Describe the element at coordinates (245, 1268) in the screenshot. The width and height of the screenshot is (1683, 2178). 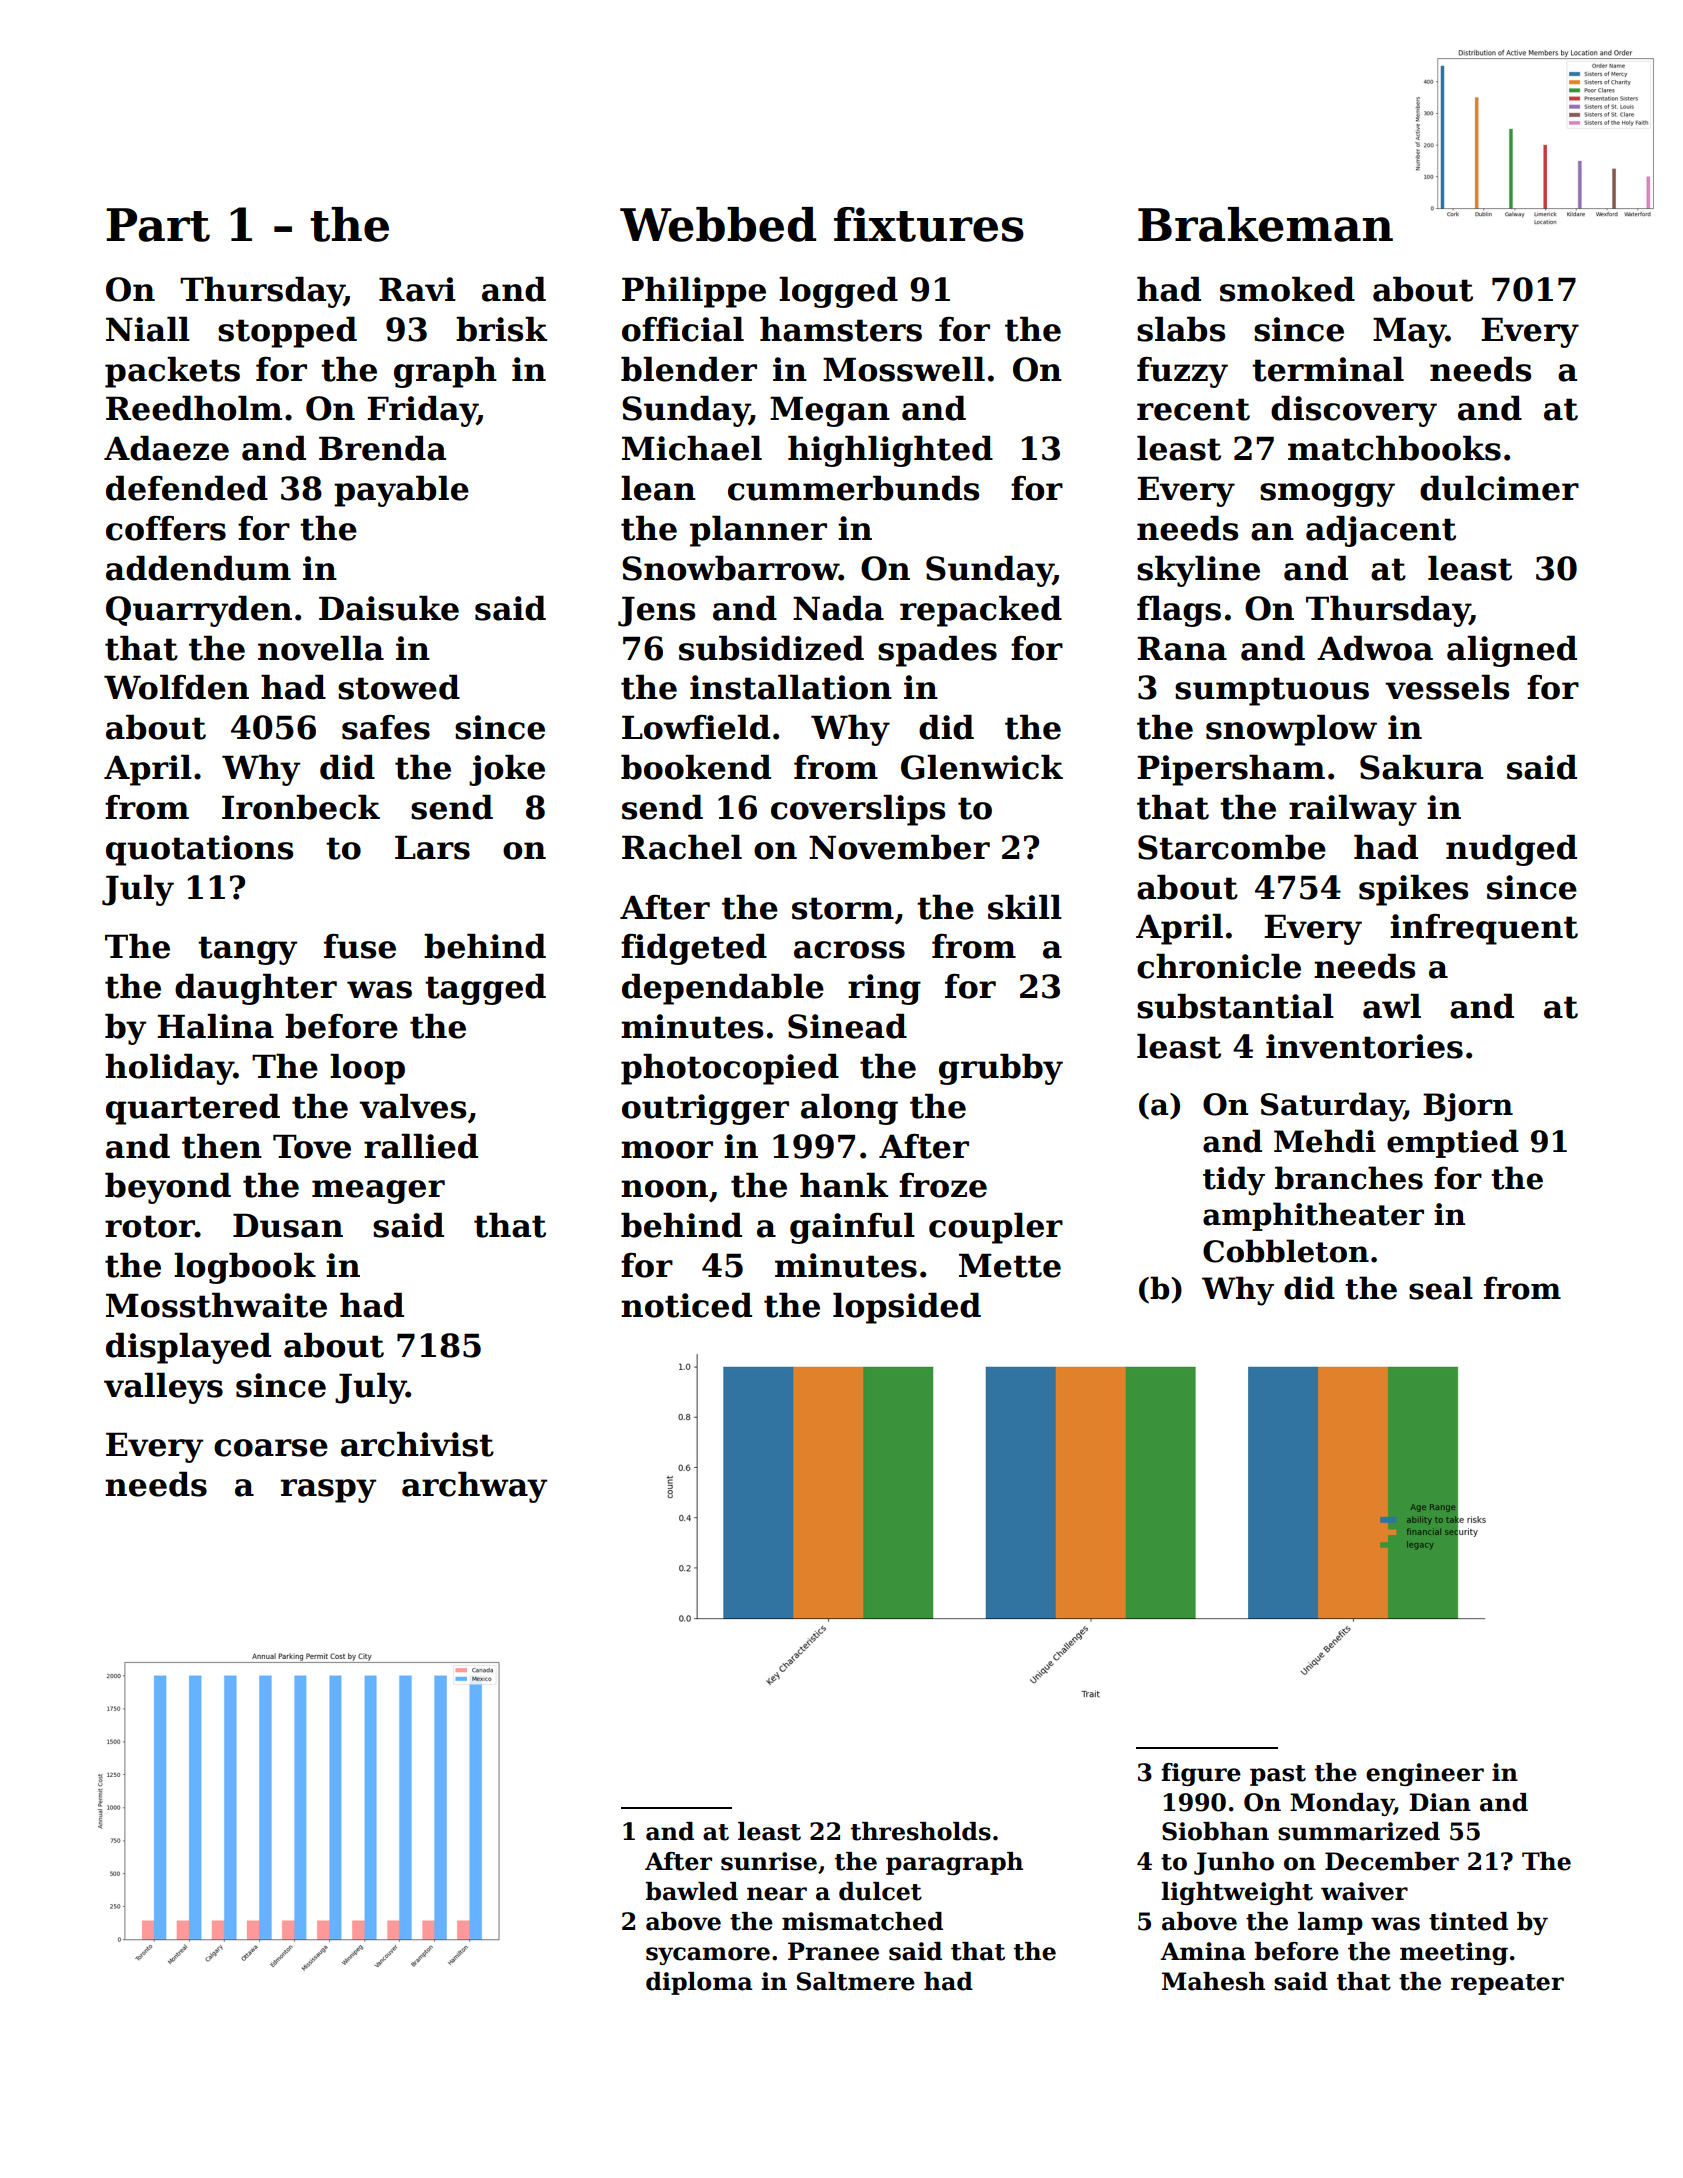
I see `logbook` at that location.
